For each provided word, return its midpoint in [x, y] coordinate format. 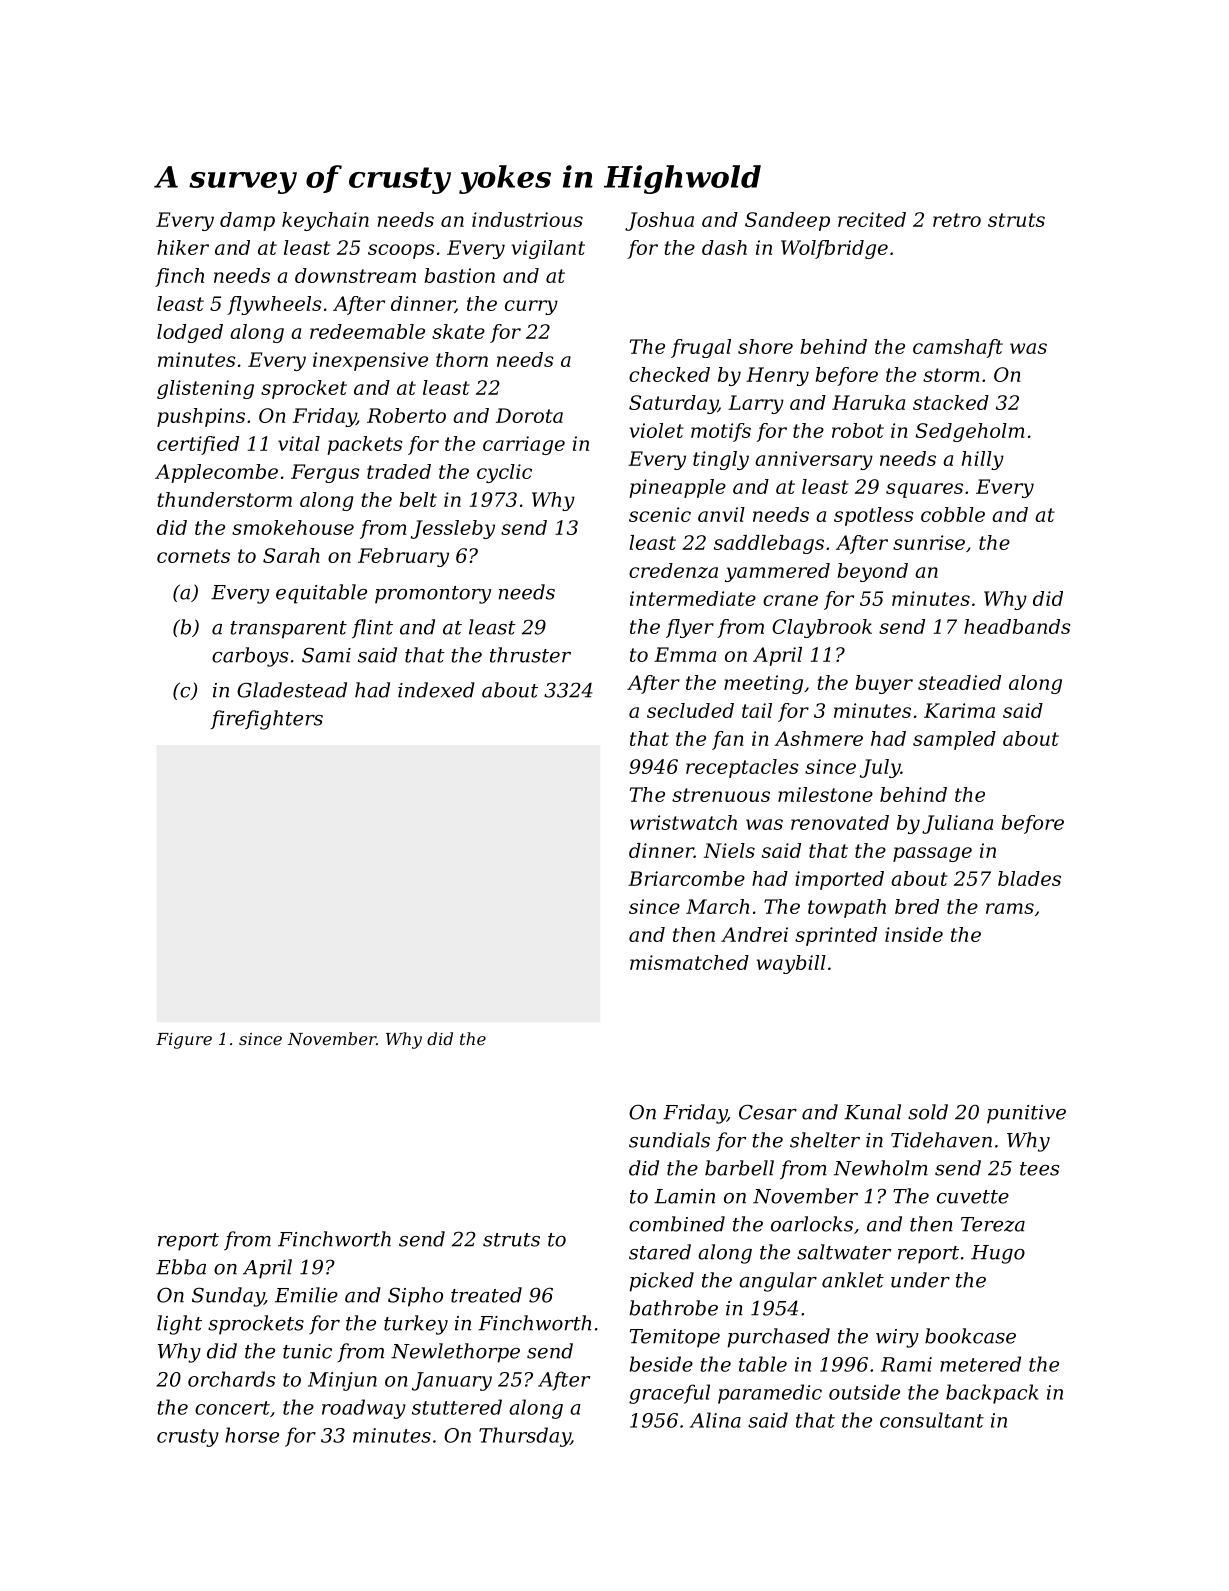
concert [232, 1408]
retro [957, 220]
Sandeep [787, 221]
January [452, 1381]
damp [247, 221]
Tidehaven [941, 1140]
